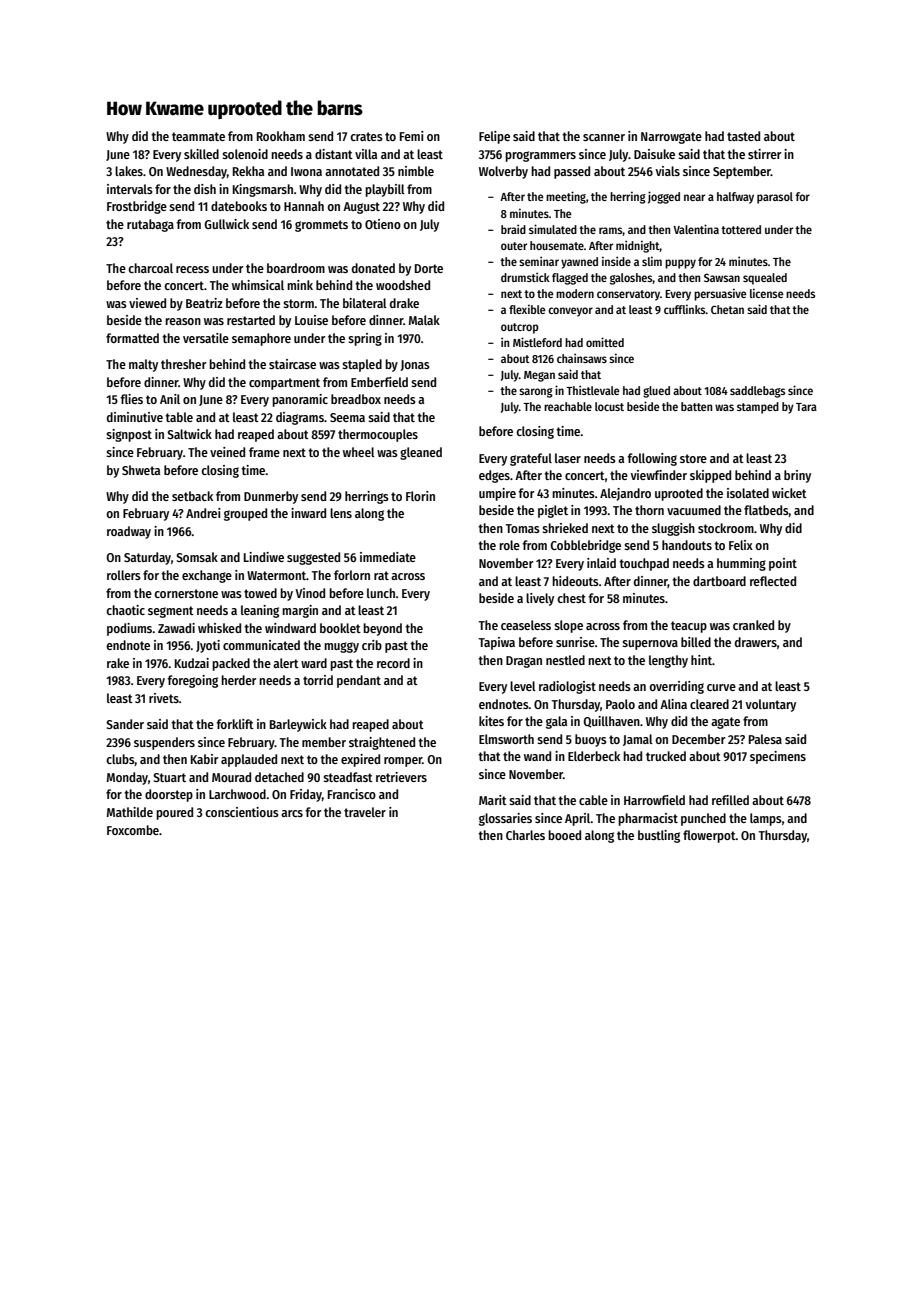 The height and width of the image is (1308, 924). I want to click on suspenders, so click(164, 743).
